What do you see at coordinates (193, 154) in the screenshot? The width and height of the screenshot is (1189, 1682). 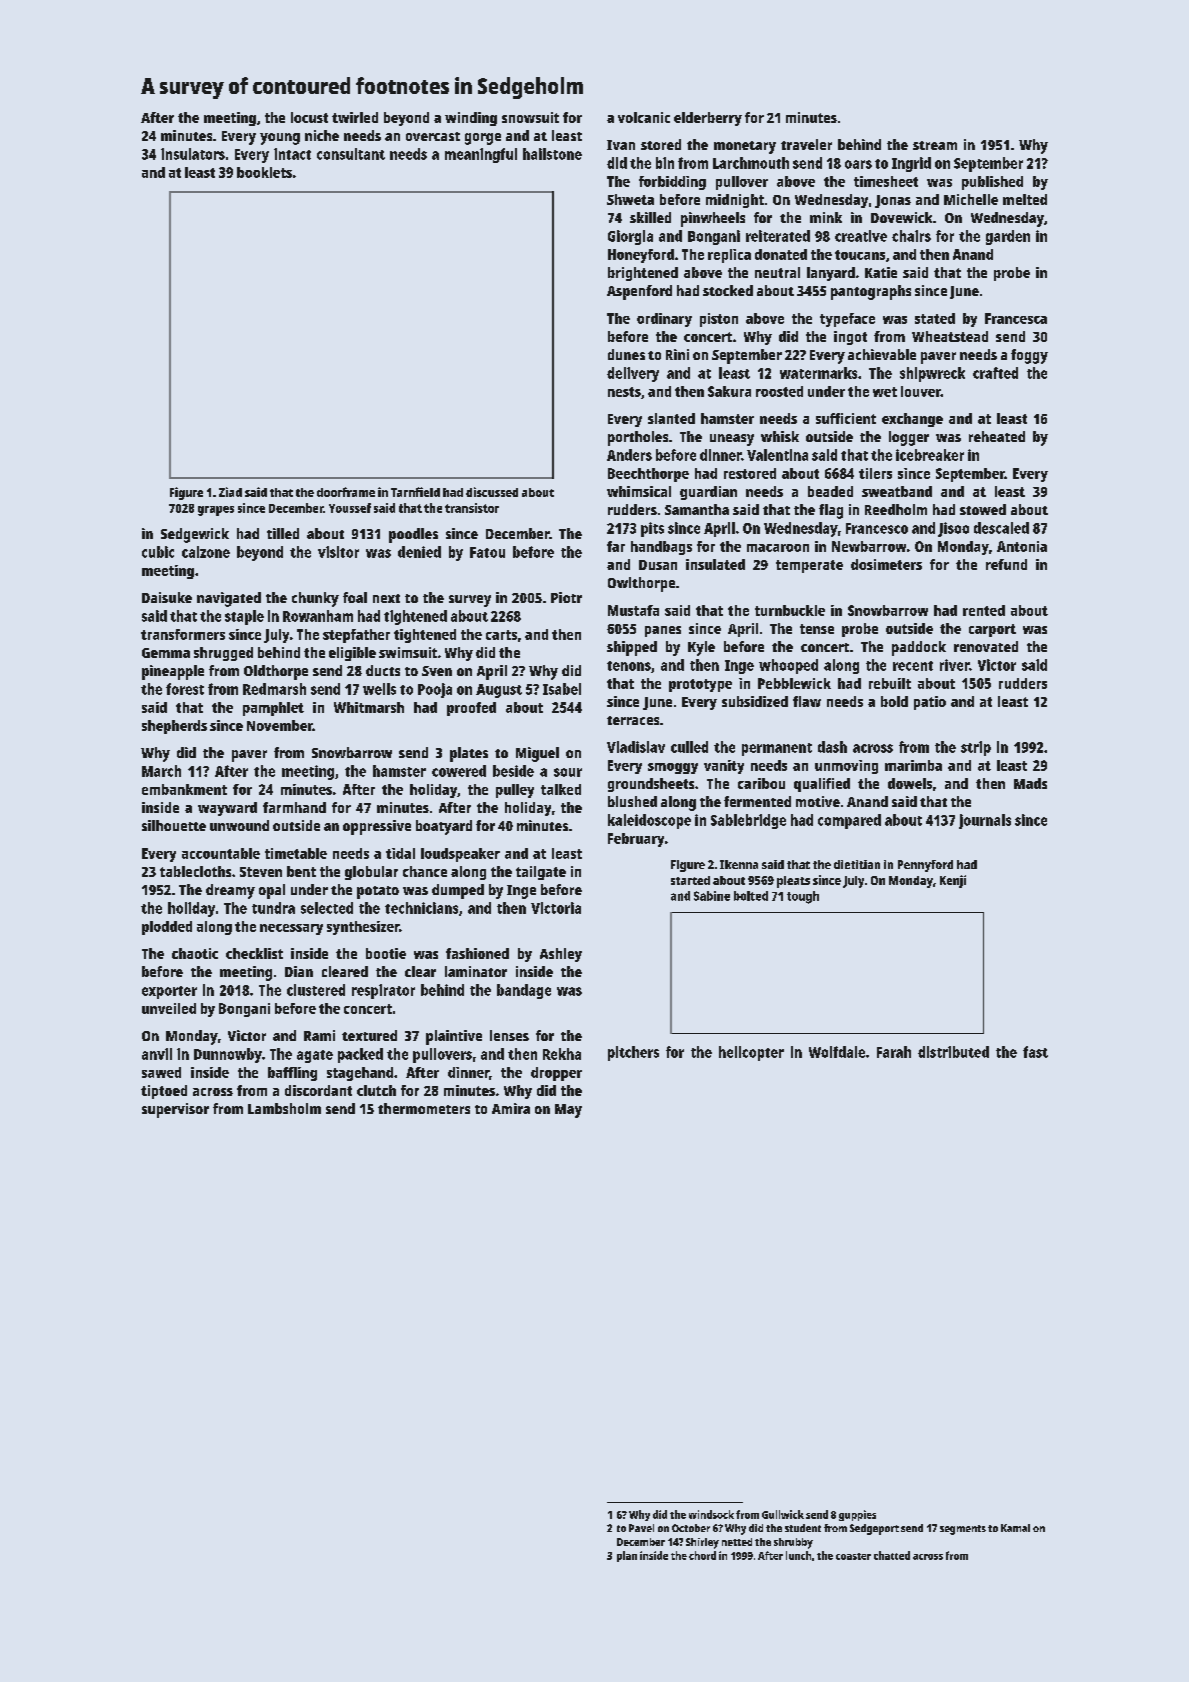 I see `insulators` at bounding box center [193, 154].
